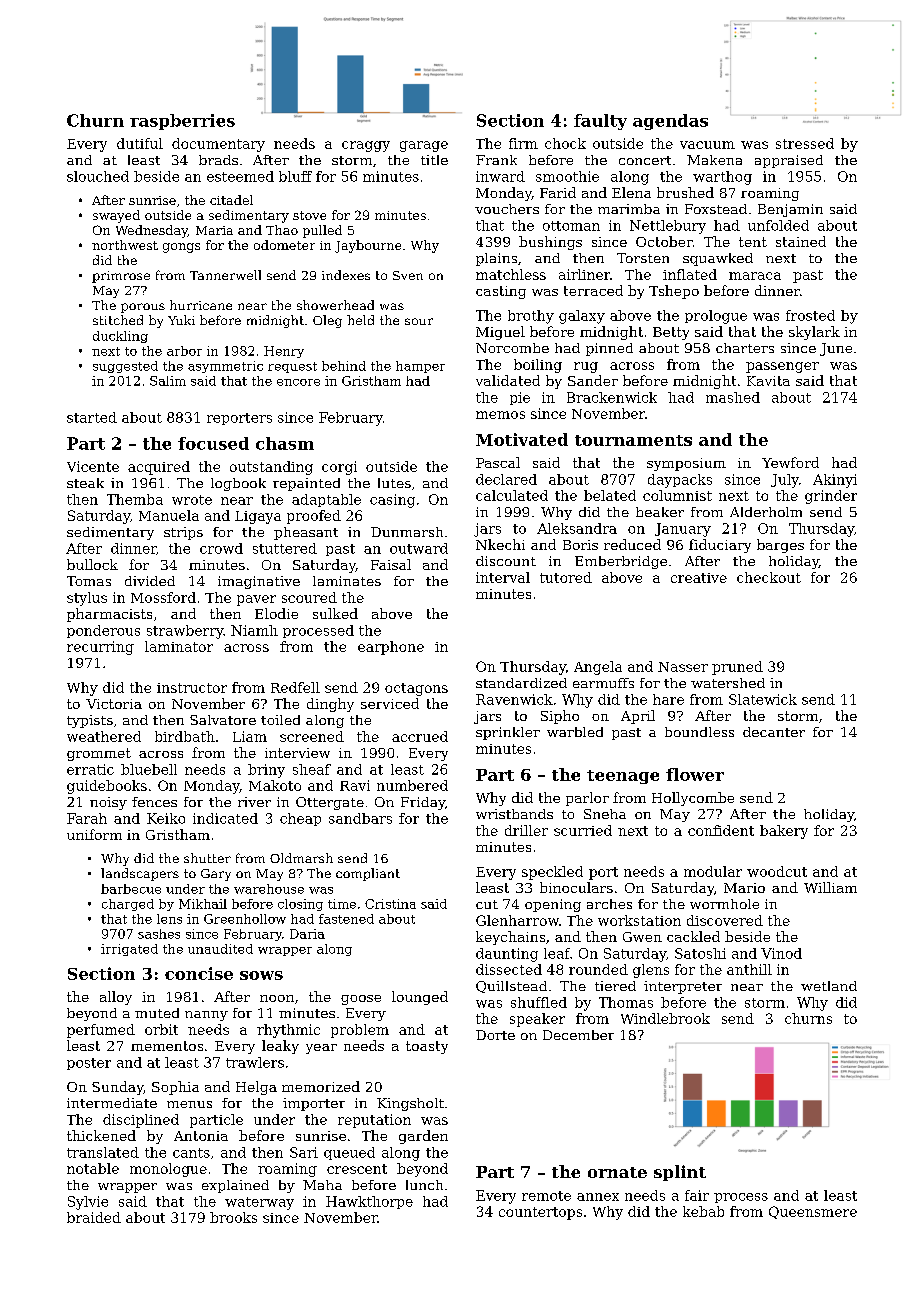 The image size is (924, 1308). Describe the element at coordinates (214, 230) in the screenshot. I see `Maria` at that location.
